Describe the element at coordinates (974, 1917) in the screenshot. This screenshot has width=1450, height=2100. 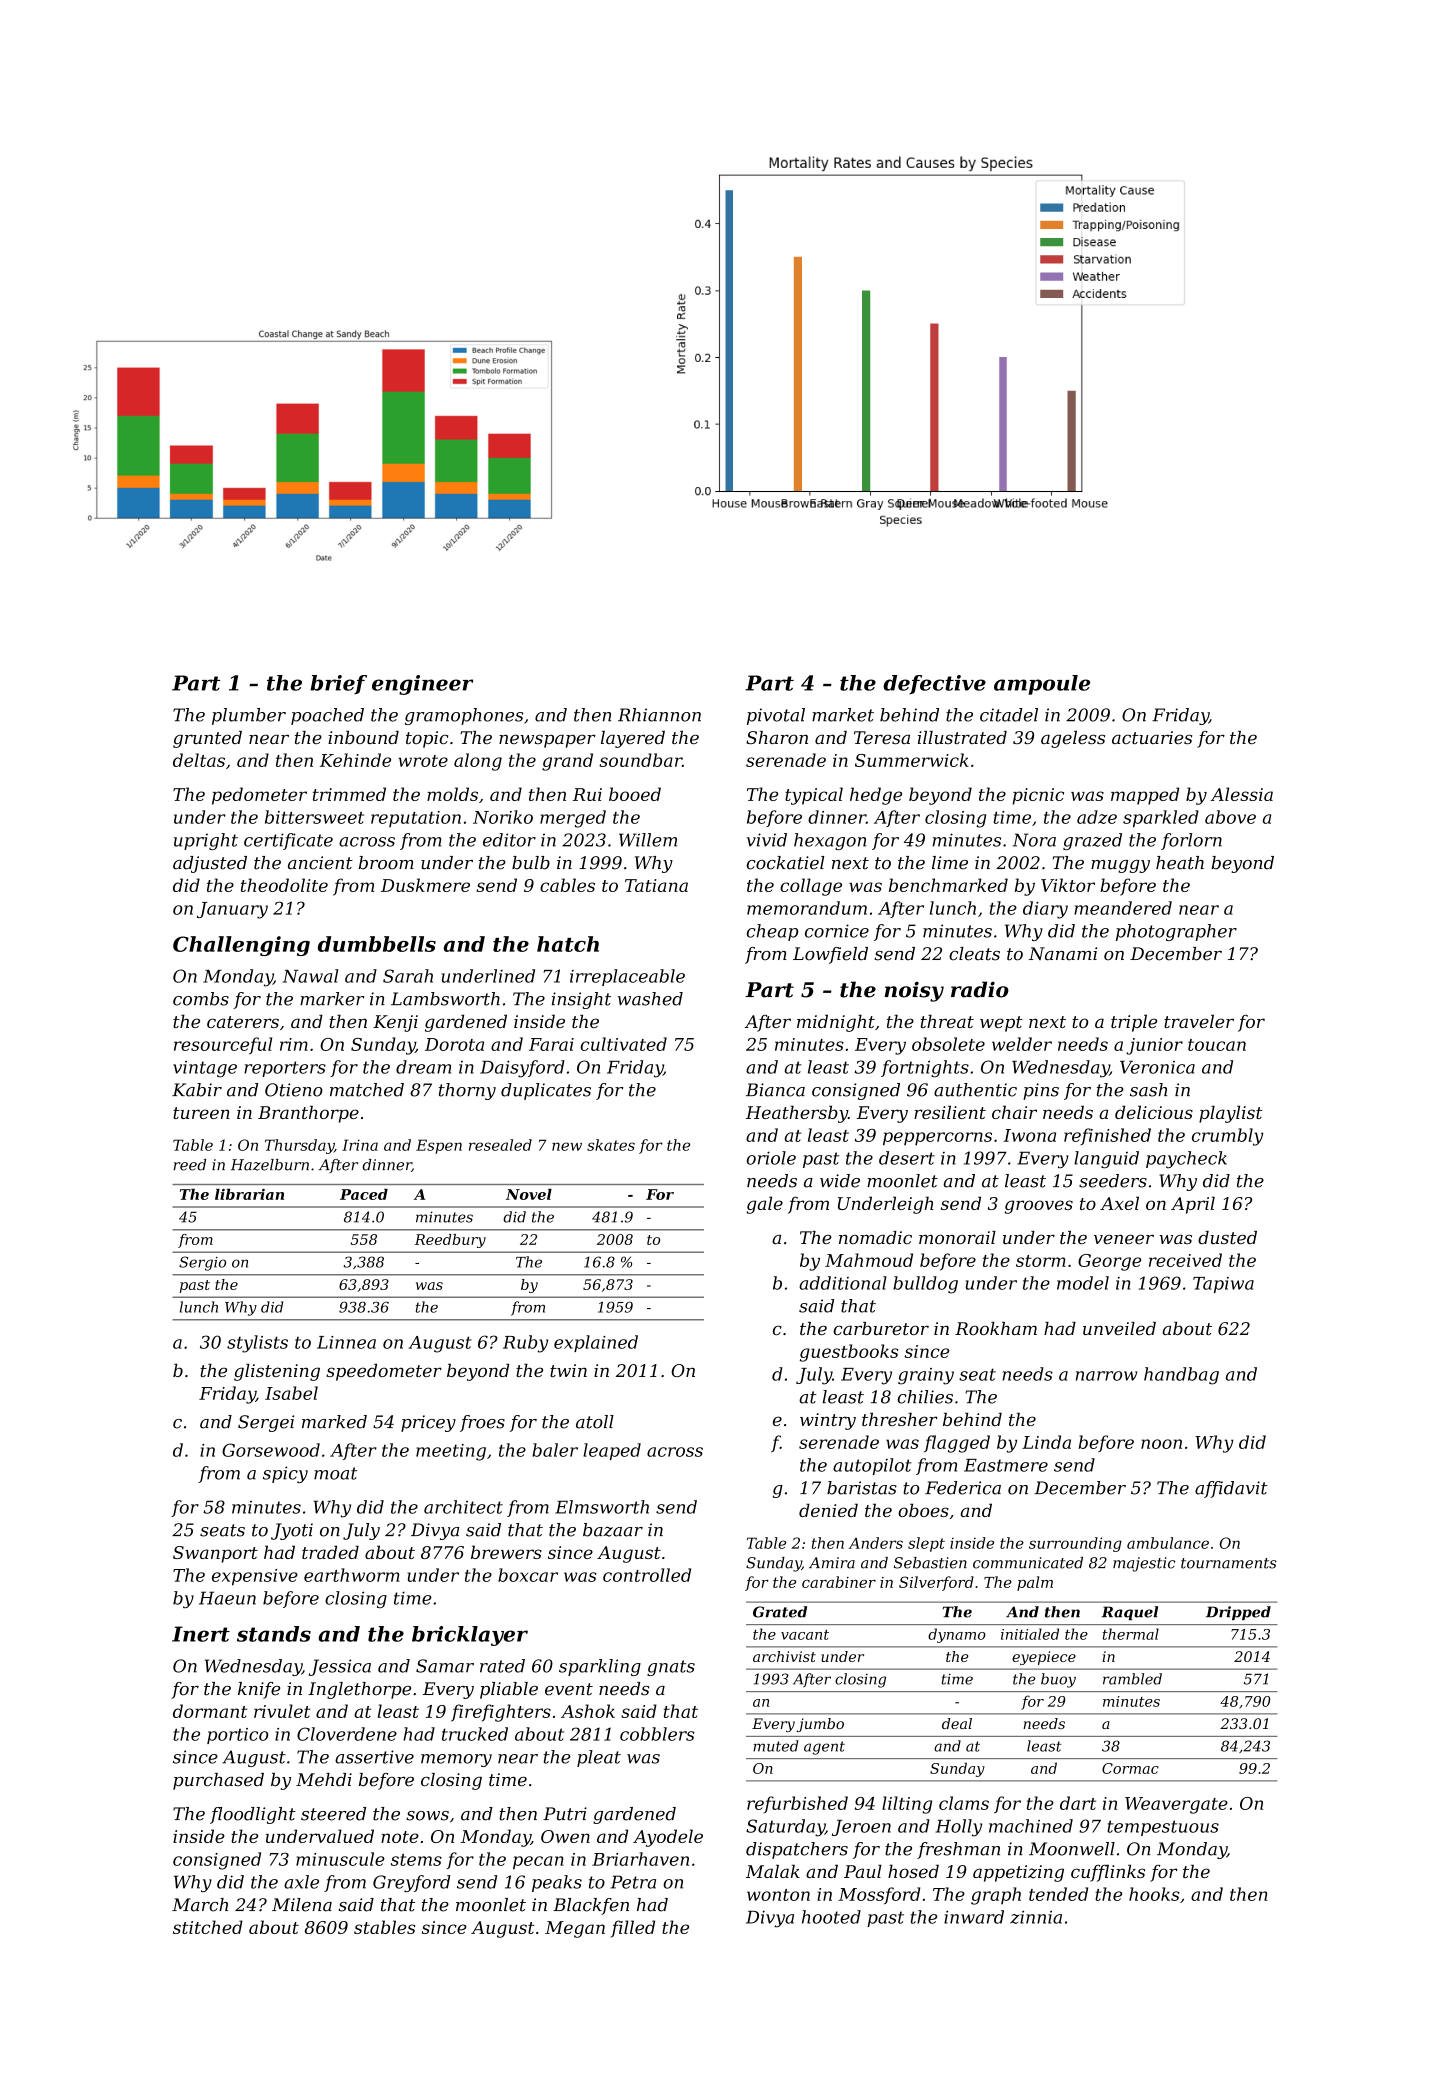
I see `inward` at that location.
